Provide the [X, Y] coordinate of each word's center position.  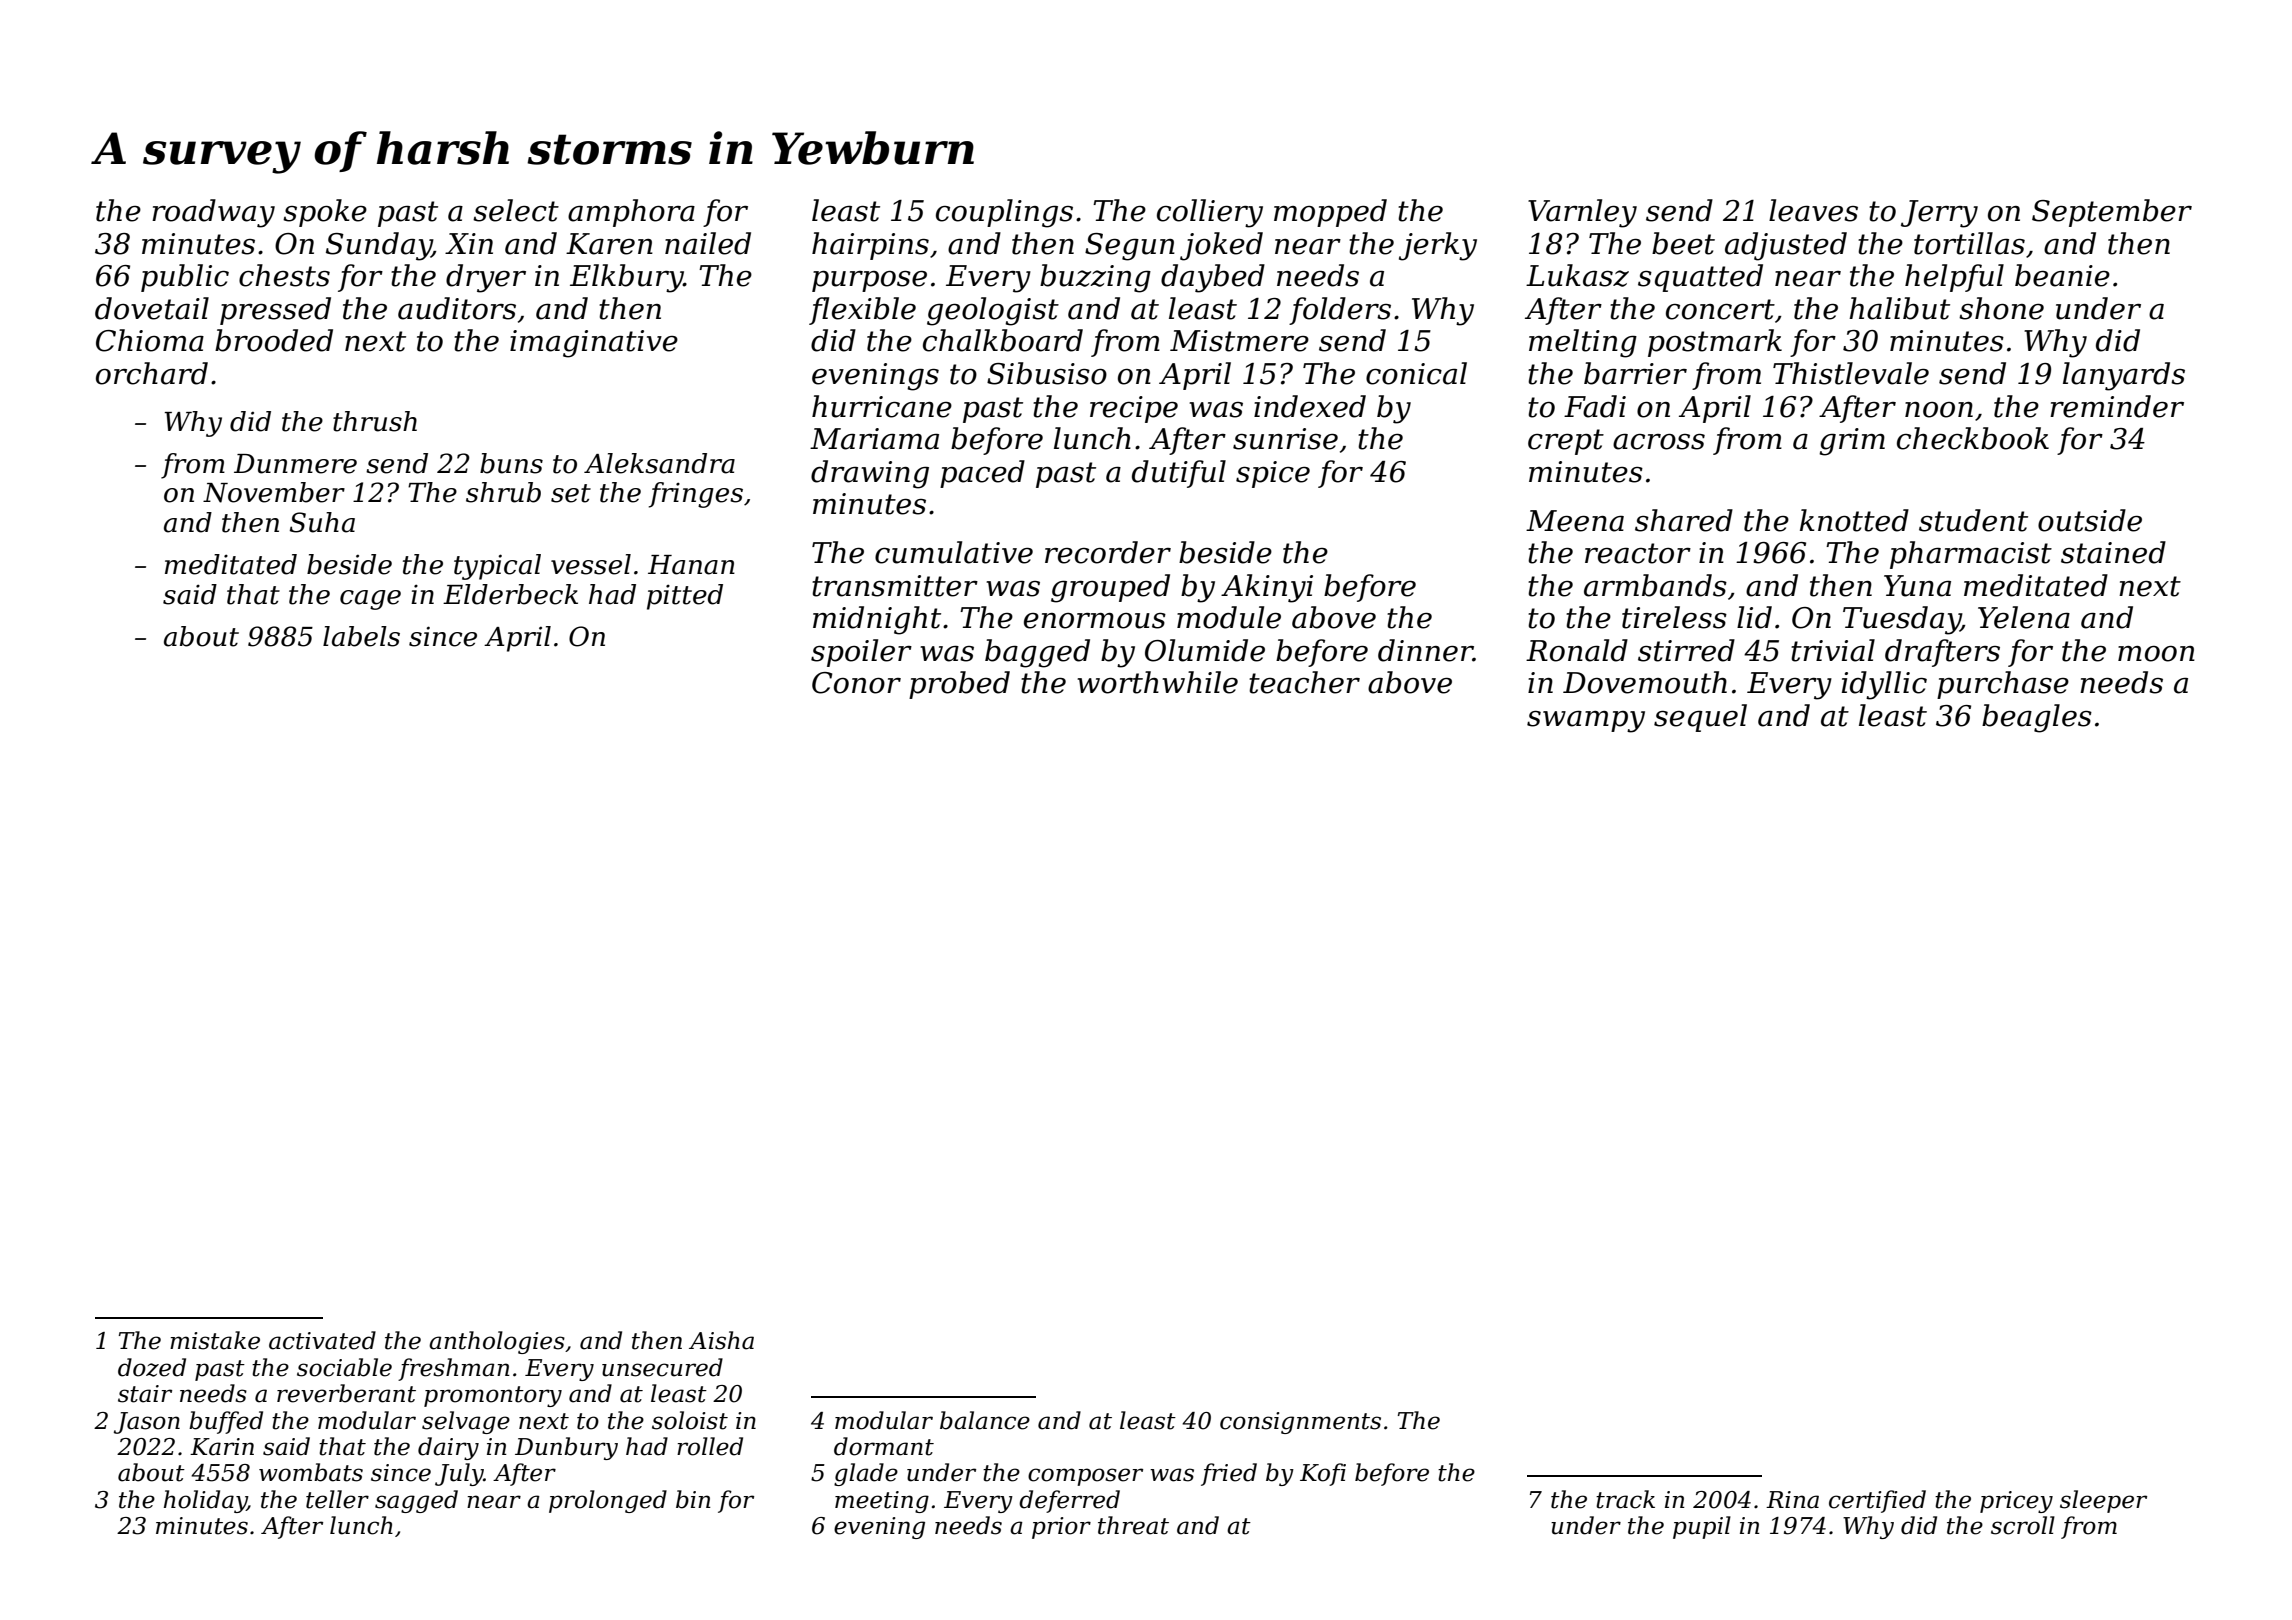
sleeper [2103, 1501]
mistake [215, 1340]
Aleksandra [659, 463]
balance [985, 1420]
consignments [1300, 1423]
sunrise [1285, 439]
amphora [631, 213]
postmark [1715, 343]
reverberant [346, 1393]
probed [959, 685]
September [2112, 213]
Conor [856, 683]
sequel [1700, 718]
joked [1221, 246]
